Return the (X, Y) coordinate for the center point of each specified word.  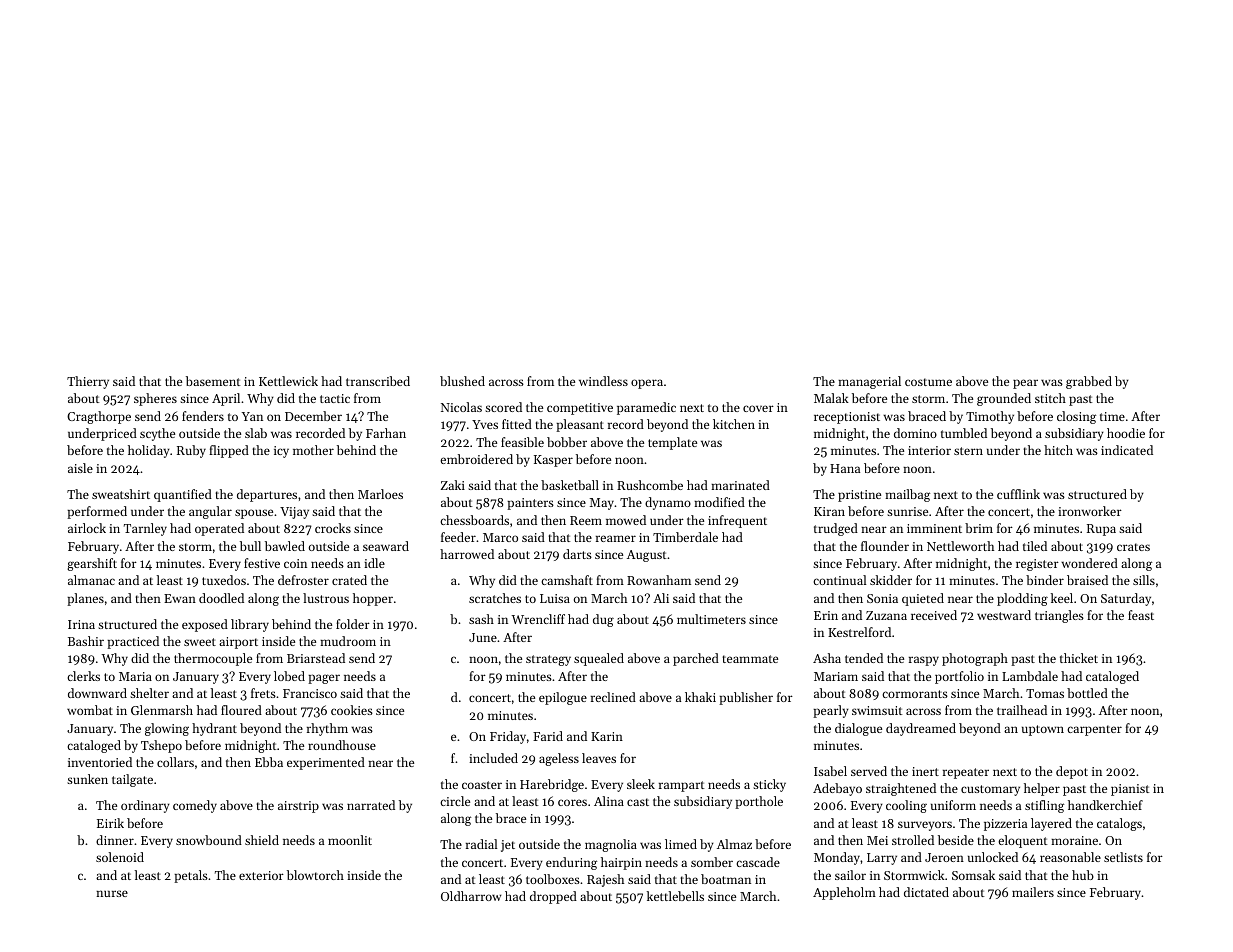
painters (530, 504)
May (602, 504)
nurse (112, 893)
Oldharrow (471, 896)
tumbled (964, 433)
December (313, 416)
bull (250, 546)
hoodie (1126, 433)
